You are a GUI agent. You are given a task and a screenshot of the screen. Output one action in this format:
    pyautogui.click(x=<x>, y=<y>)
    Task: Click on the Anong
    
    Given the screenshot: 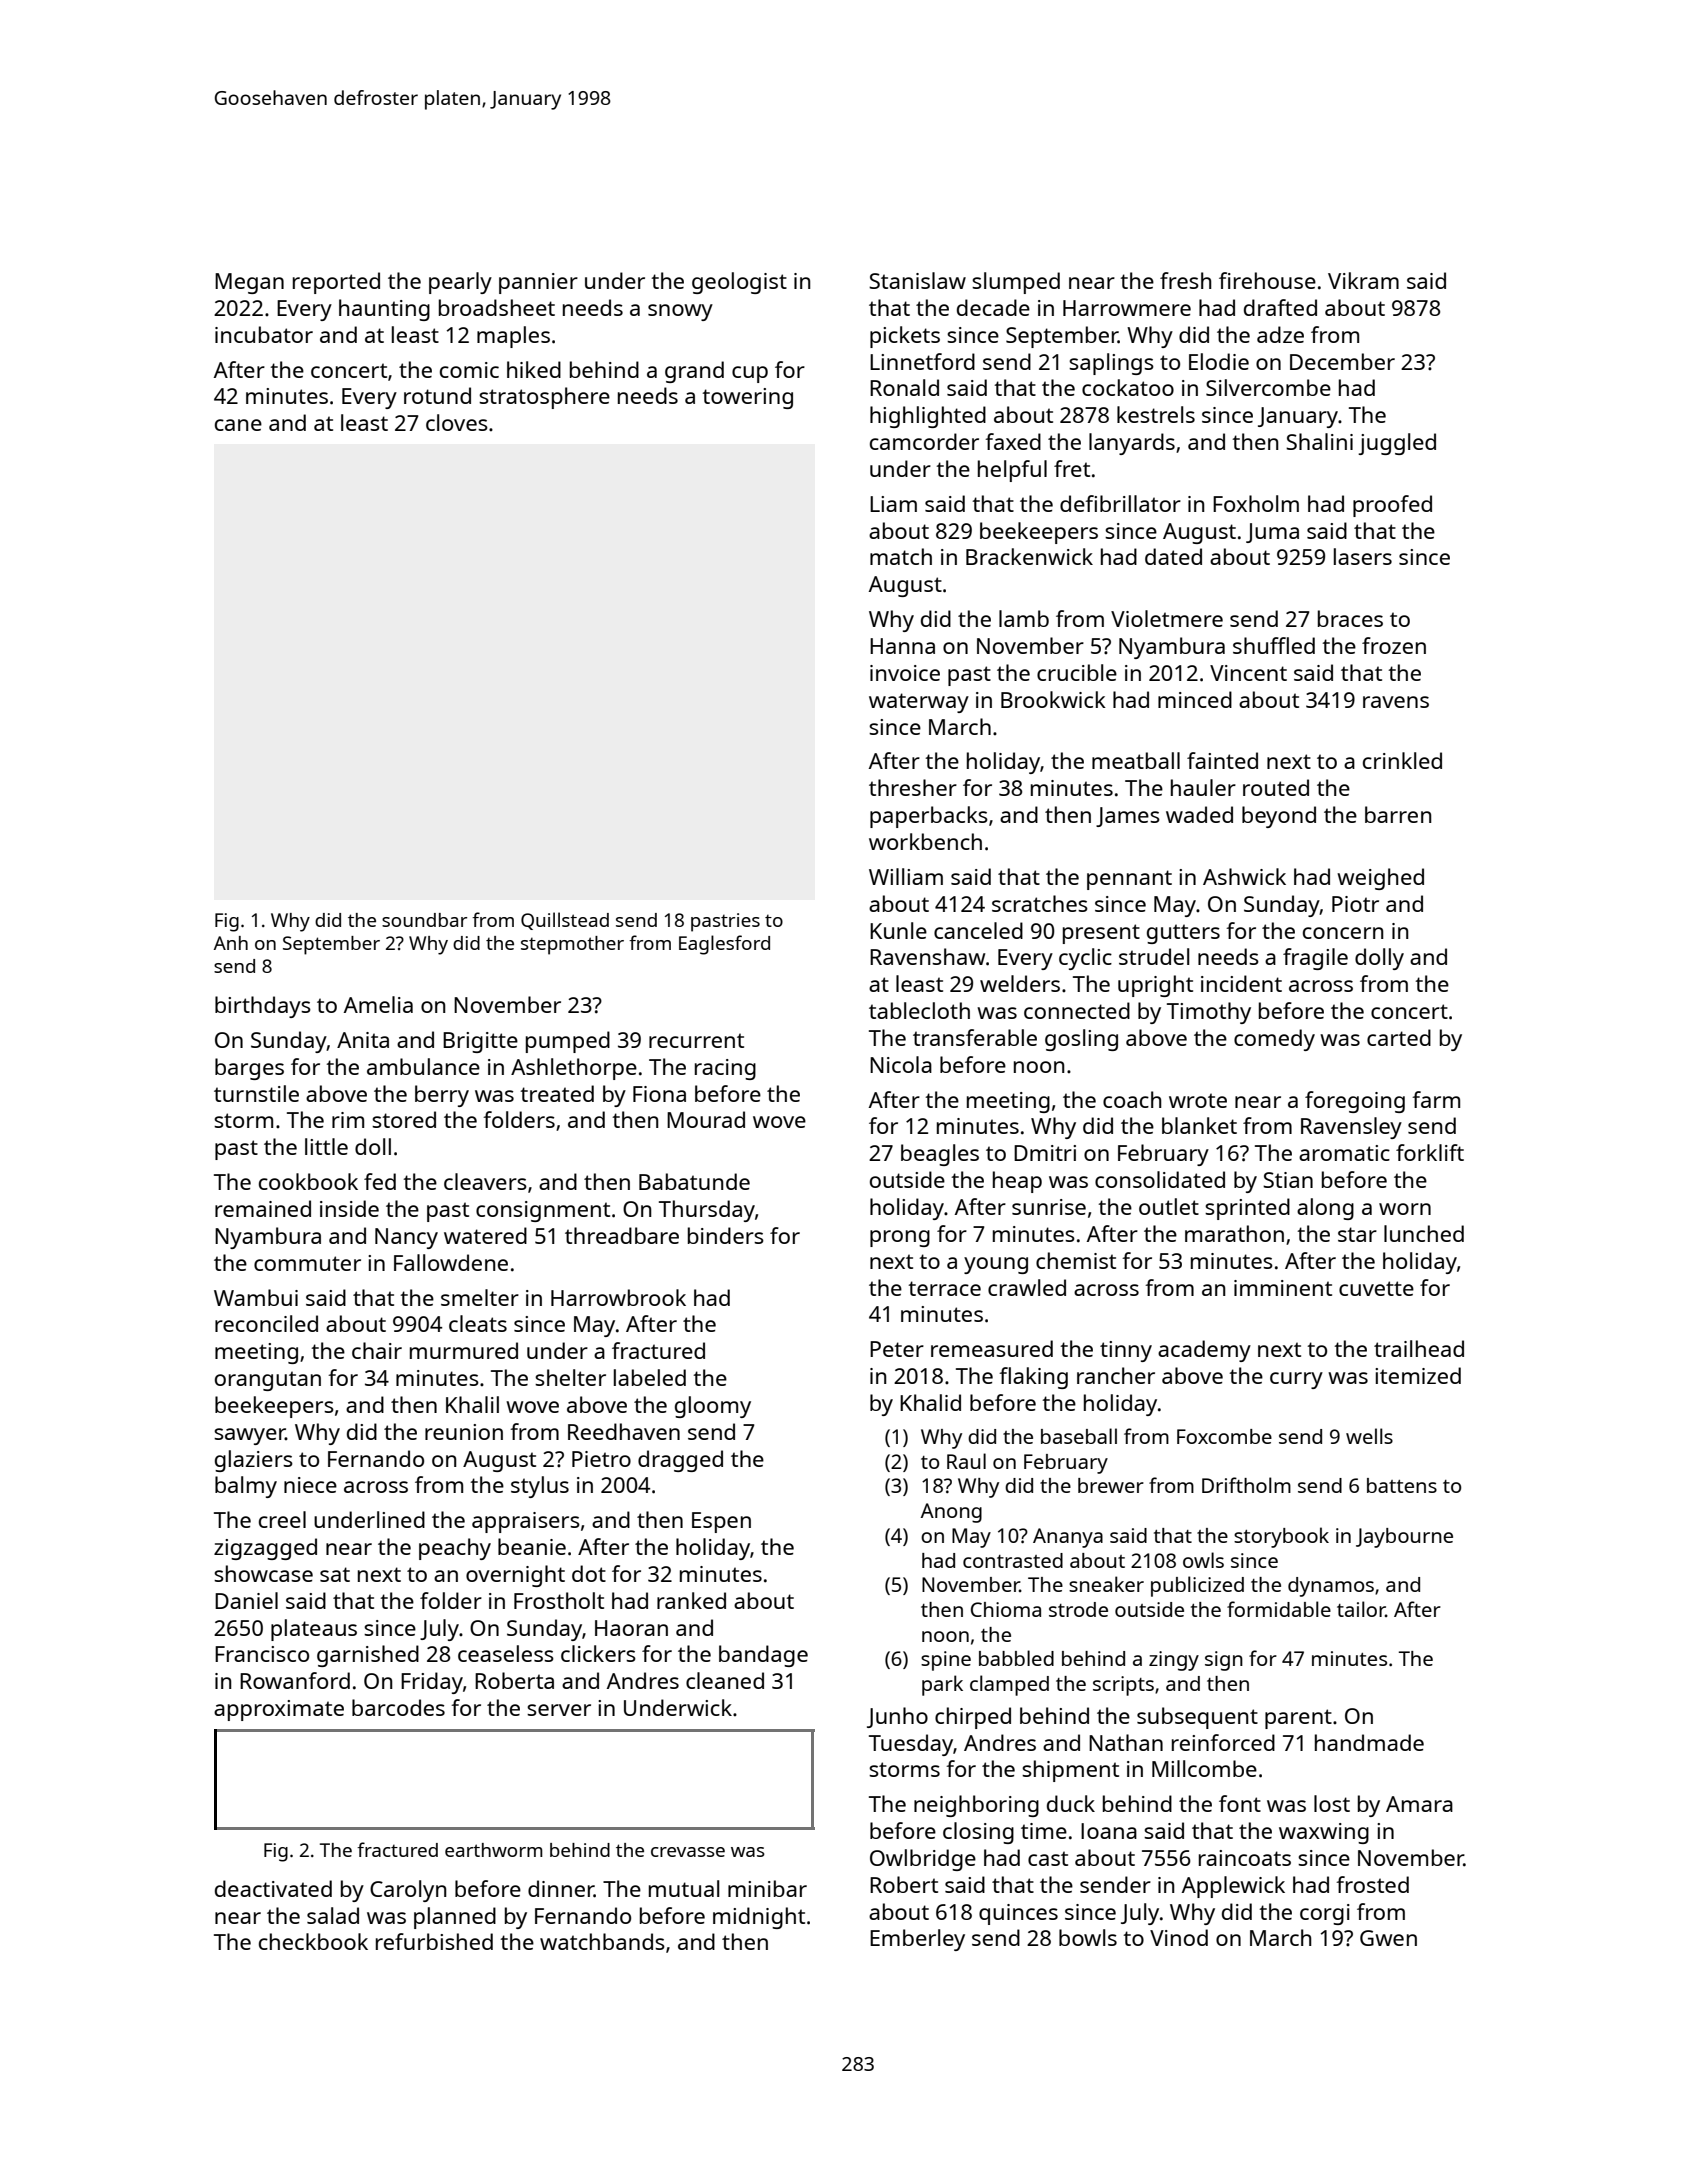 What is the action you would take?
    pyautogui.click(x=951, y=1513)
